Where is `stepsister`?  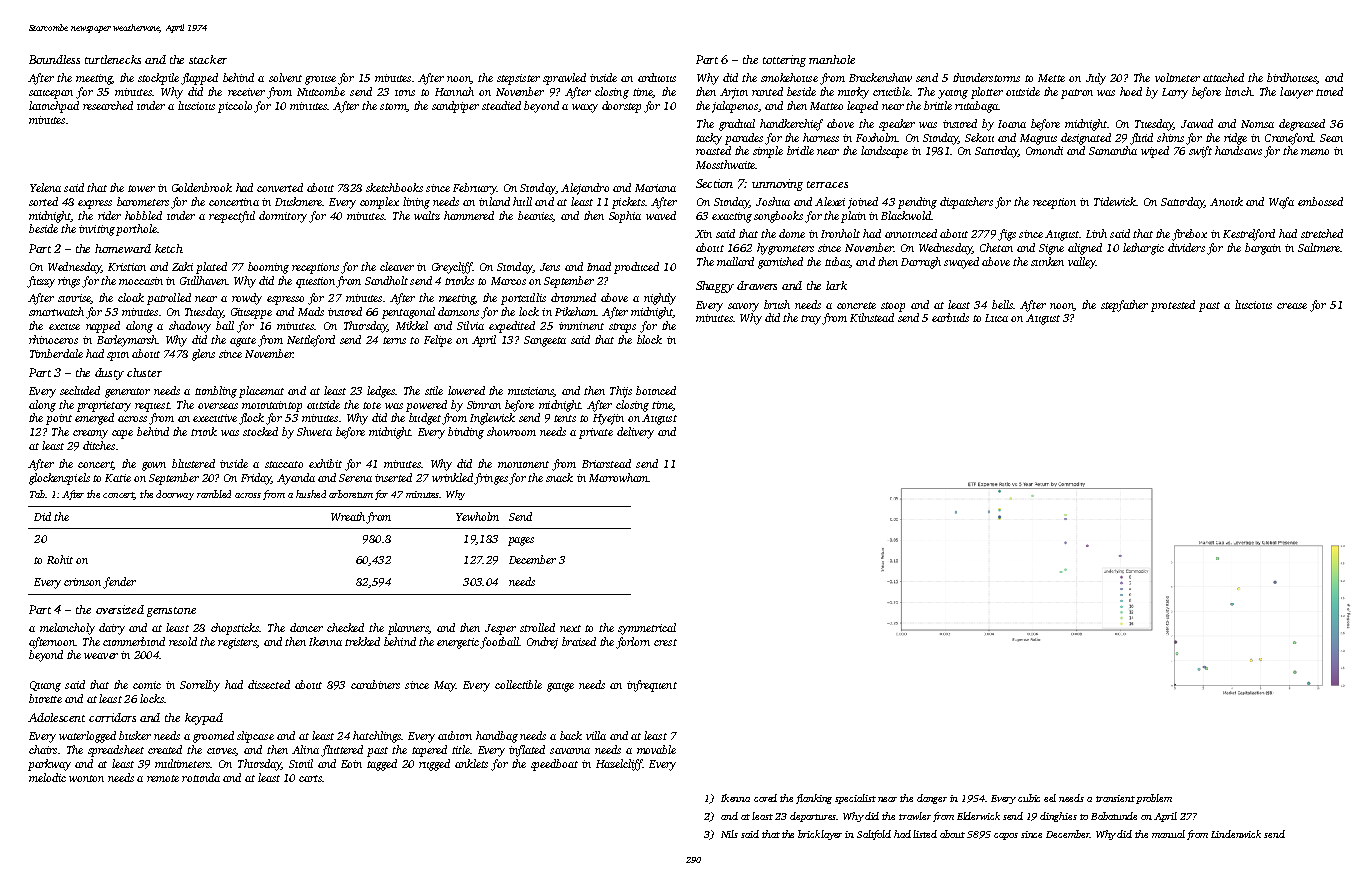
stepsister is located at coordinates (518, 79).
